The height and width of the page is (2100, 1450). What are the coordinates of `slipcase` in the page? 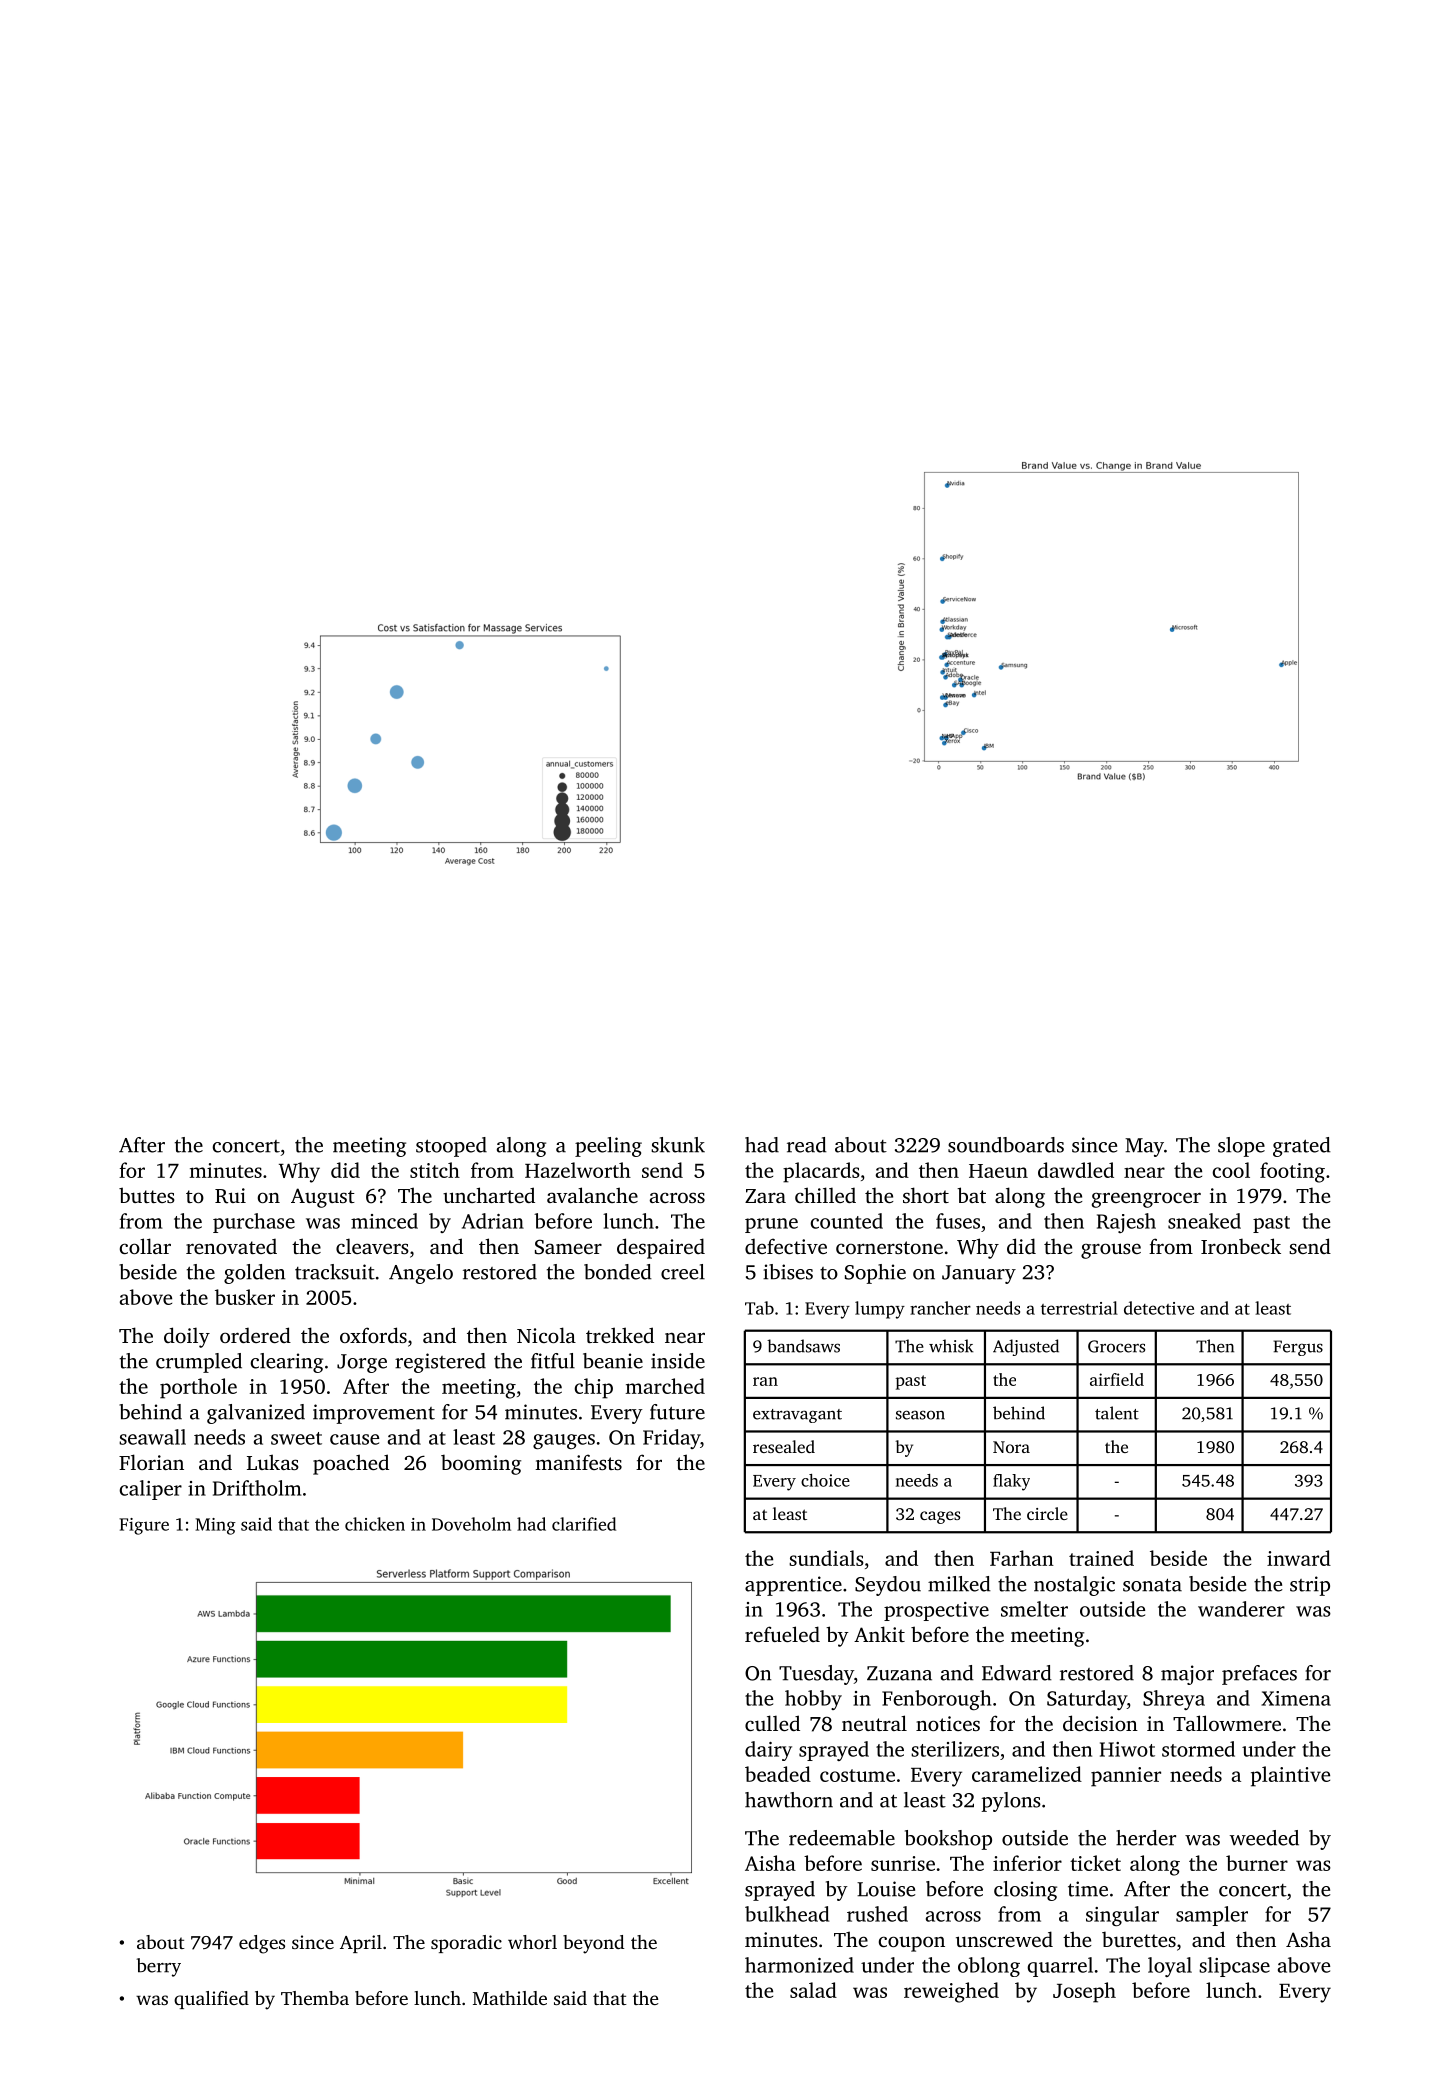 It's located at (1234, 1967).
